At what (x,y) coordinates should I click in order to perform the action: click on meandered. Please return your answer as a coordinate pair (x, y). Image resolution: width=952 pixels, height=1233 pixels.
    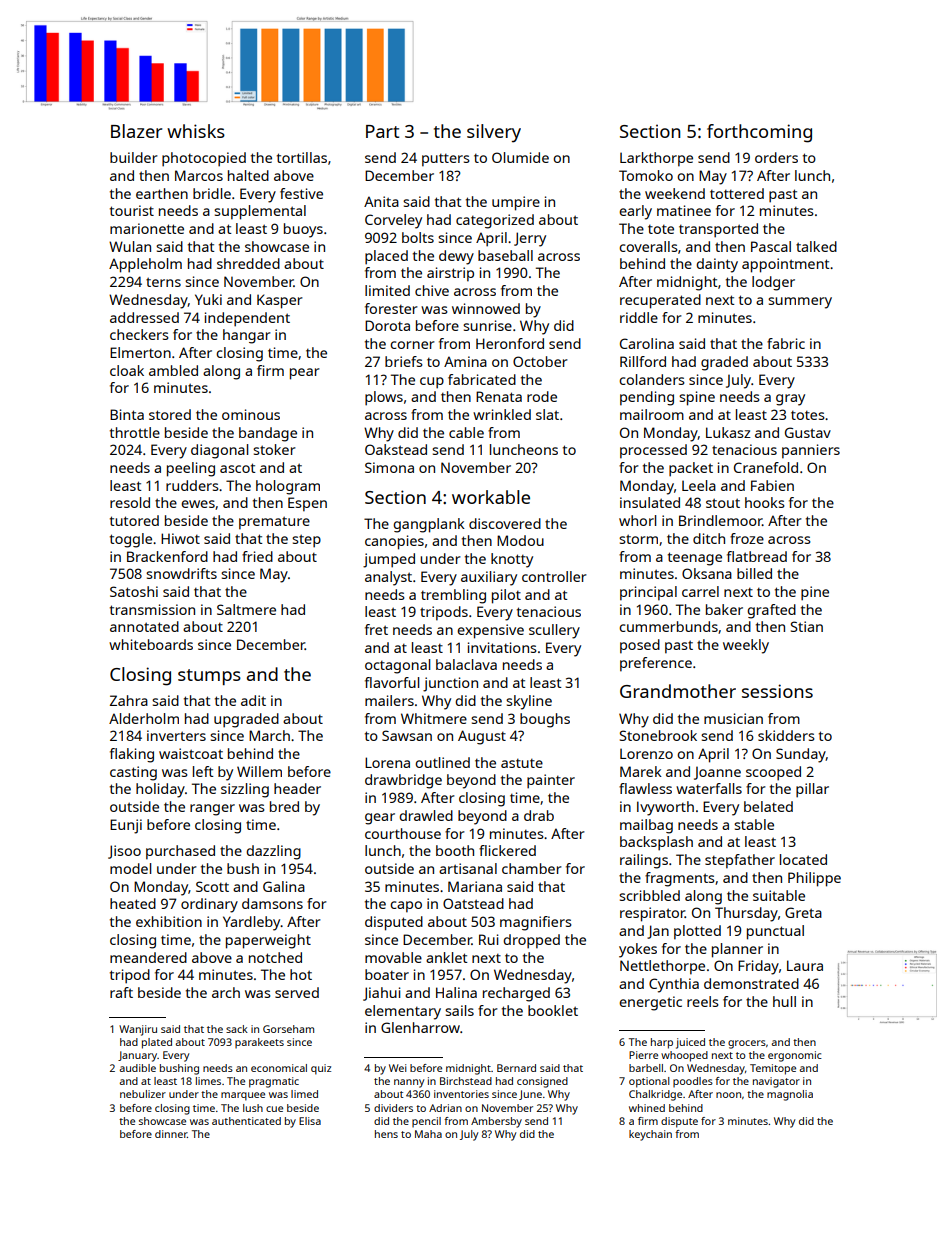
    Looking at the image, I should click on (148, 957).
